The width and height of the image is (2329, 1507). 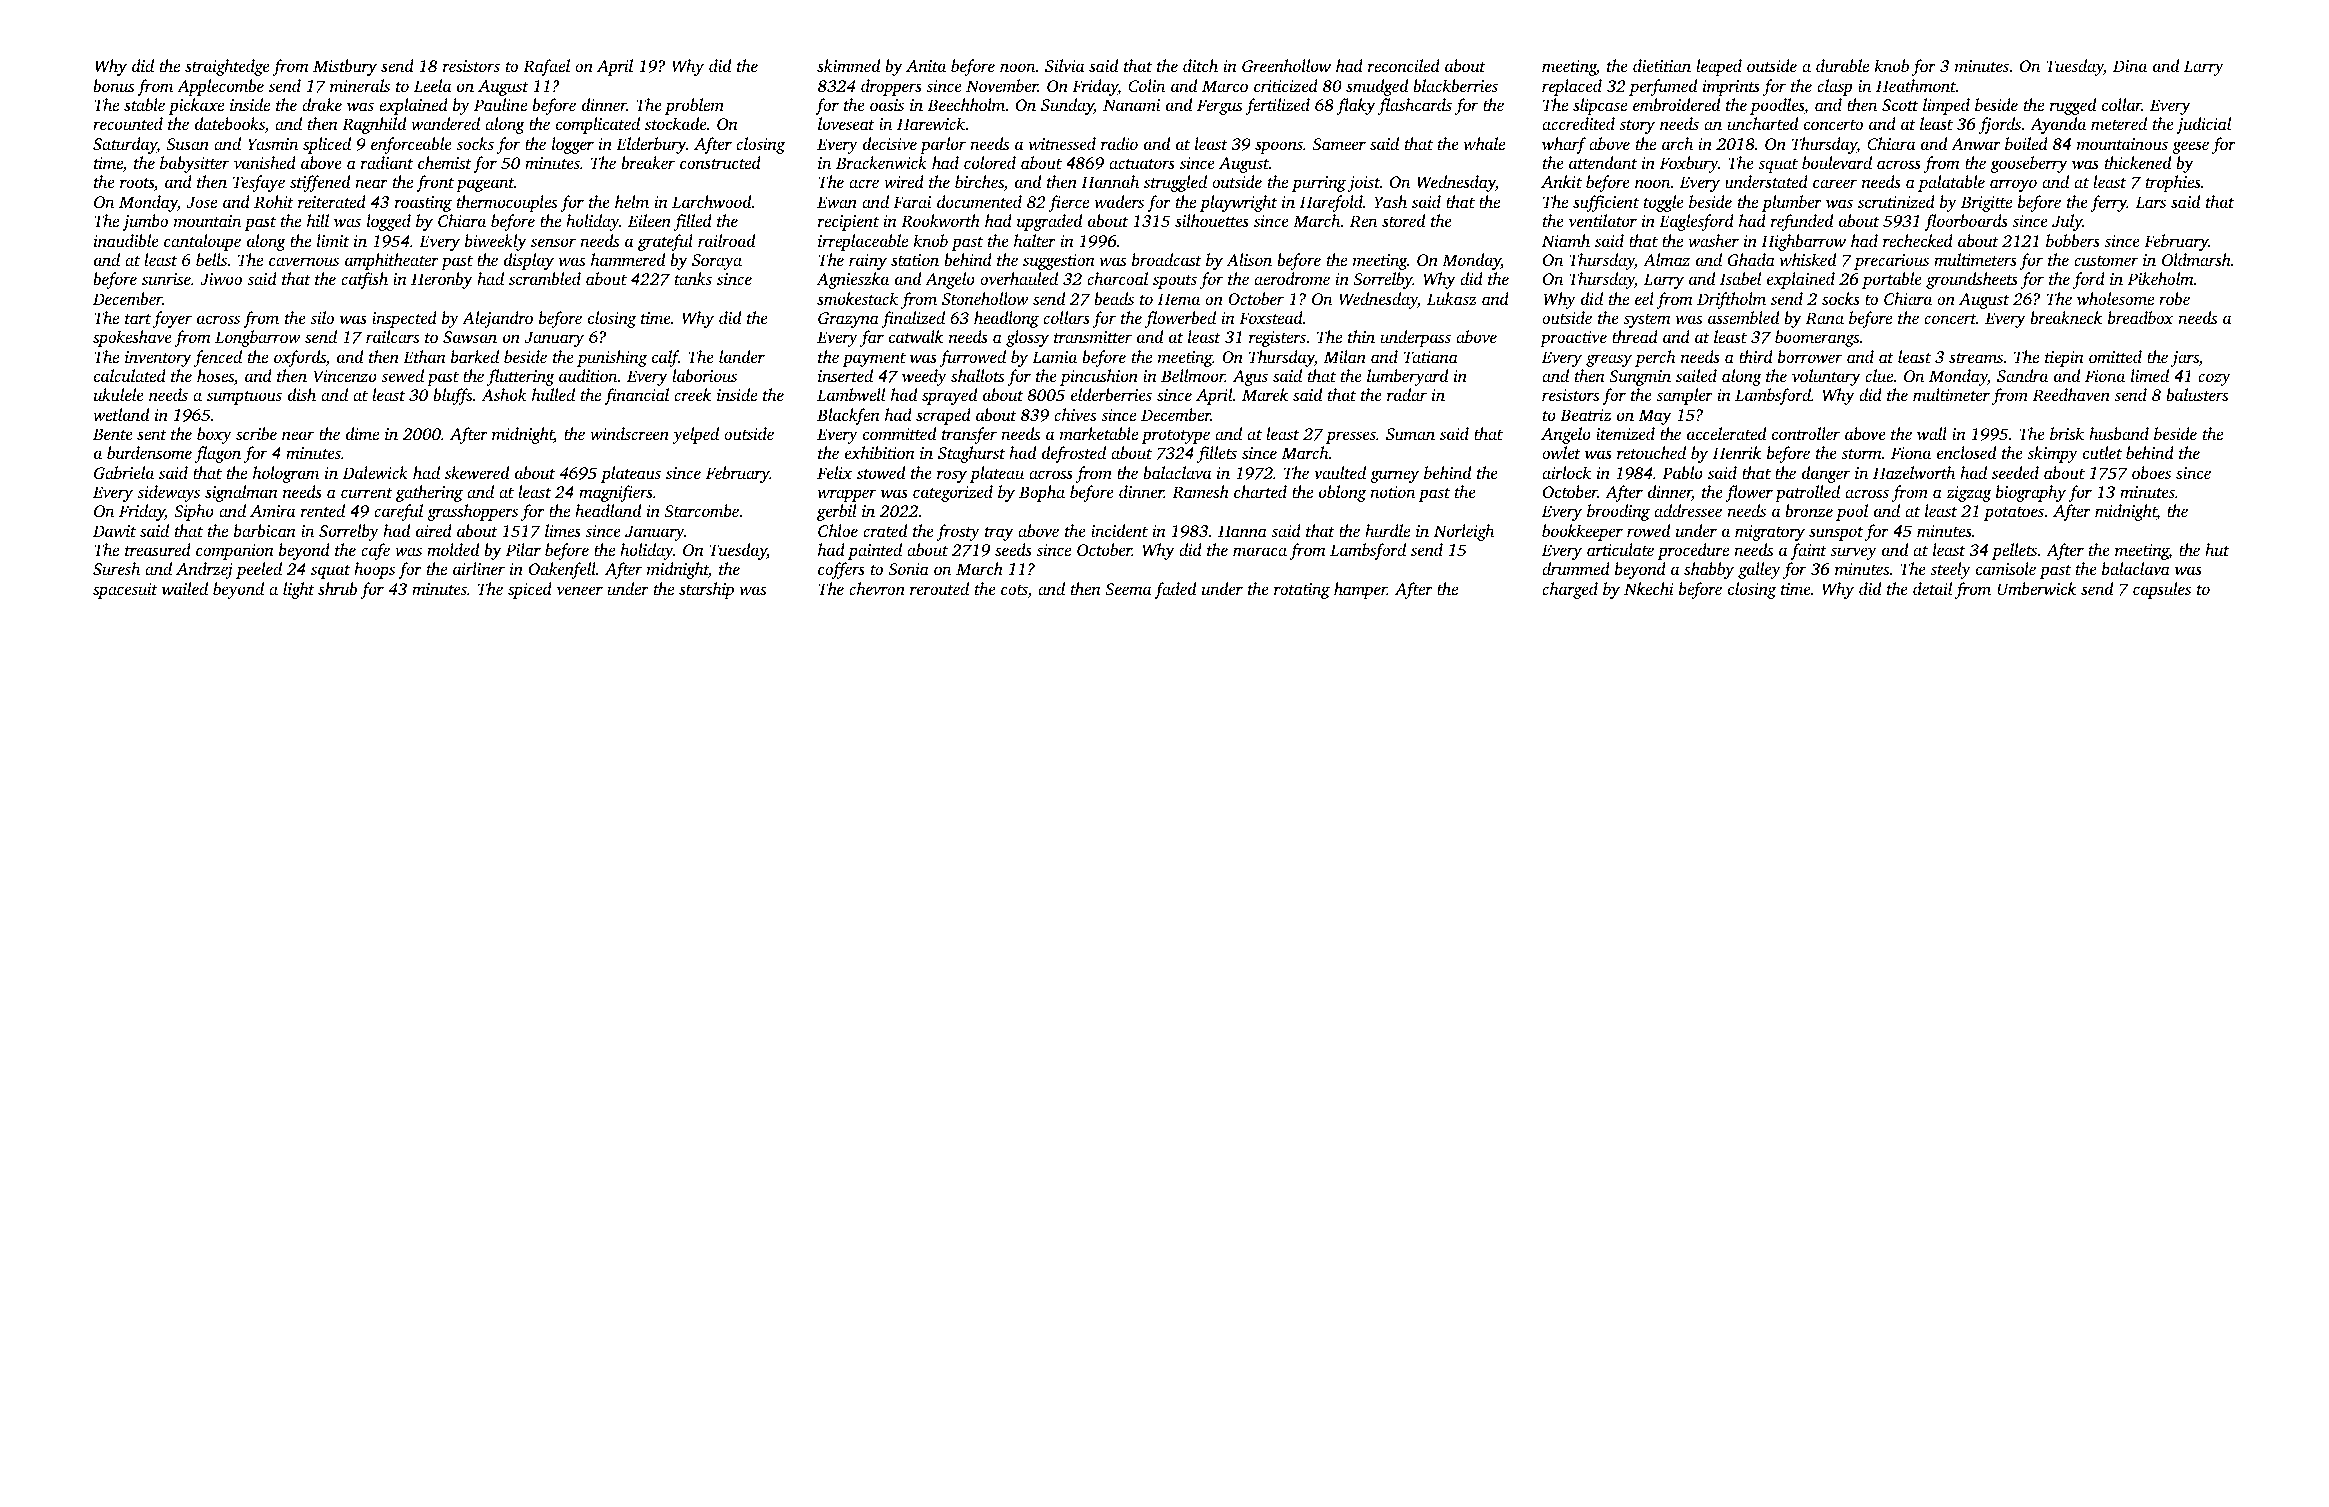 What do you see at coordinates (2151, 472) in the image?
I see `oboes` at bounding box center [2151, 472].
